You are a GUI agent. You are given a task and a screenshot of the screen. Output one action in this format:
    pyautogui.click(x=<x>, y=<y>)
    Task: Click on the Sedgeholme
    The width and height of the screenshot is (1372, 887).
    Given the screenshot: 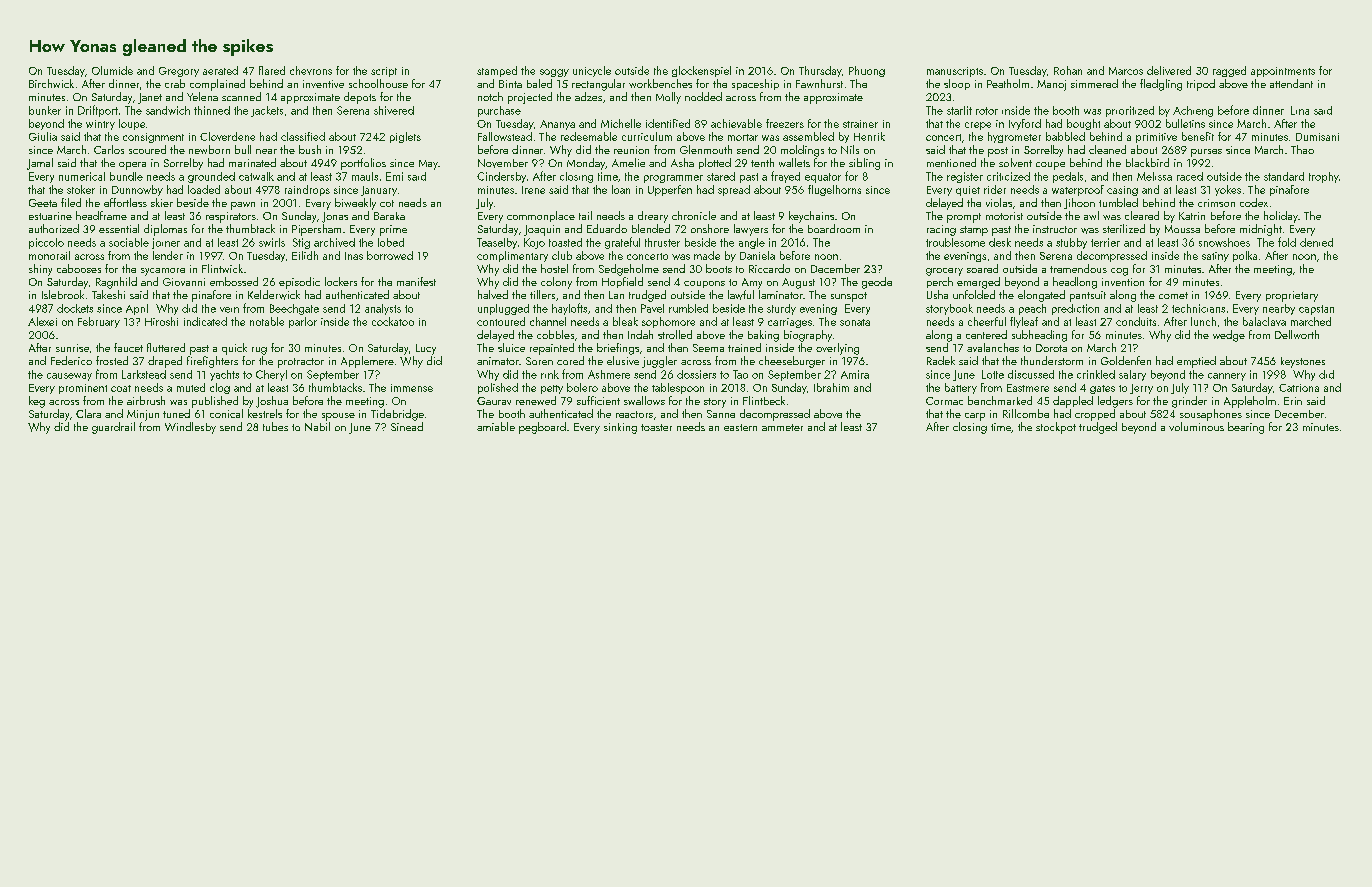 What is the action you would take?
    pyautogui.click(x=629, y=270)
